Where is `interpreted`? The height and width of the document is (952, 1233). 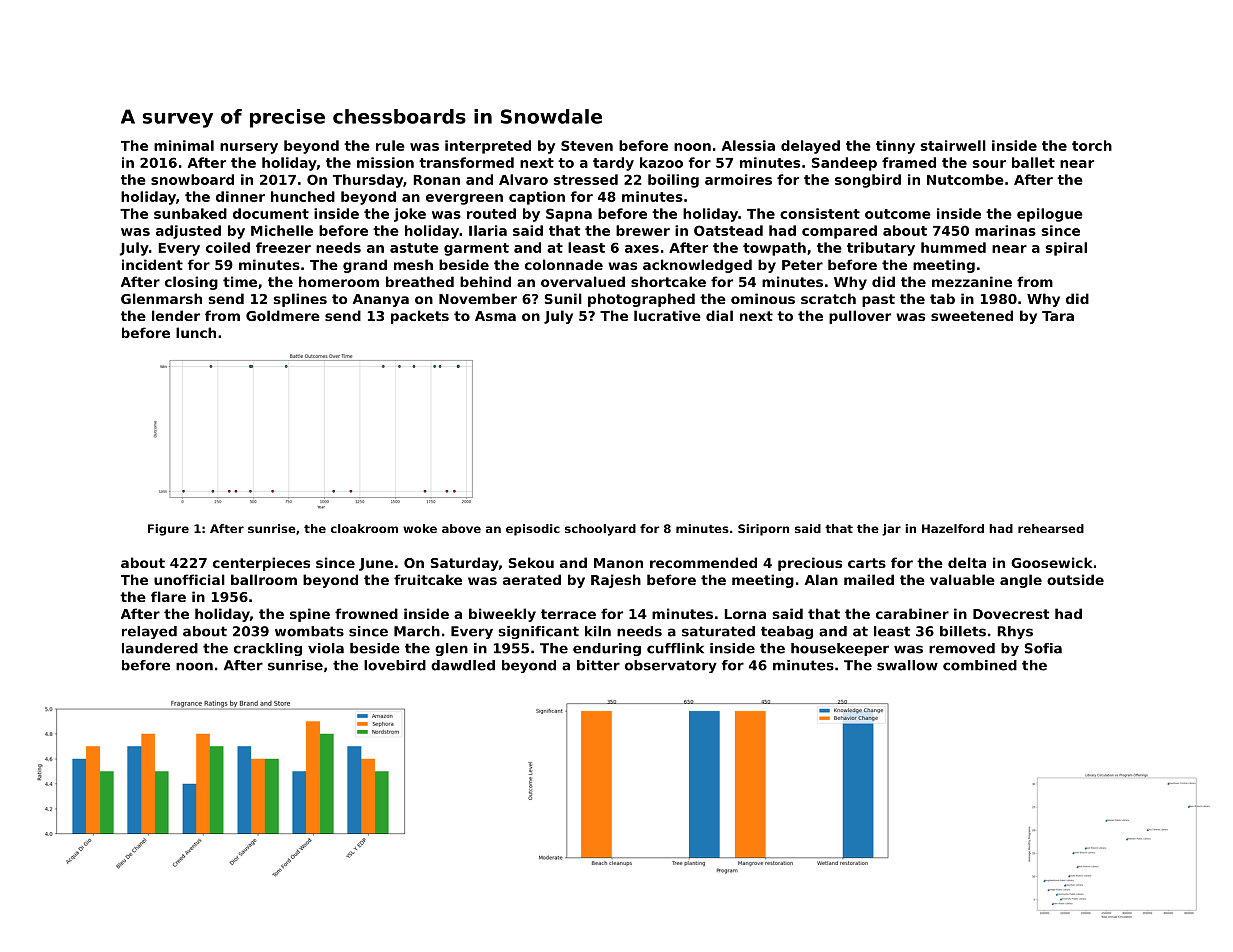
interpreted is located at coordinates (488, 147).
